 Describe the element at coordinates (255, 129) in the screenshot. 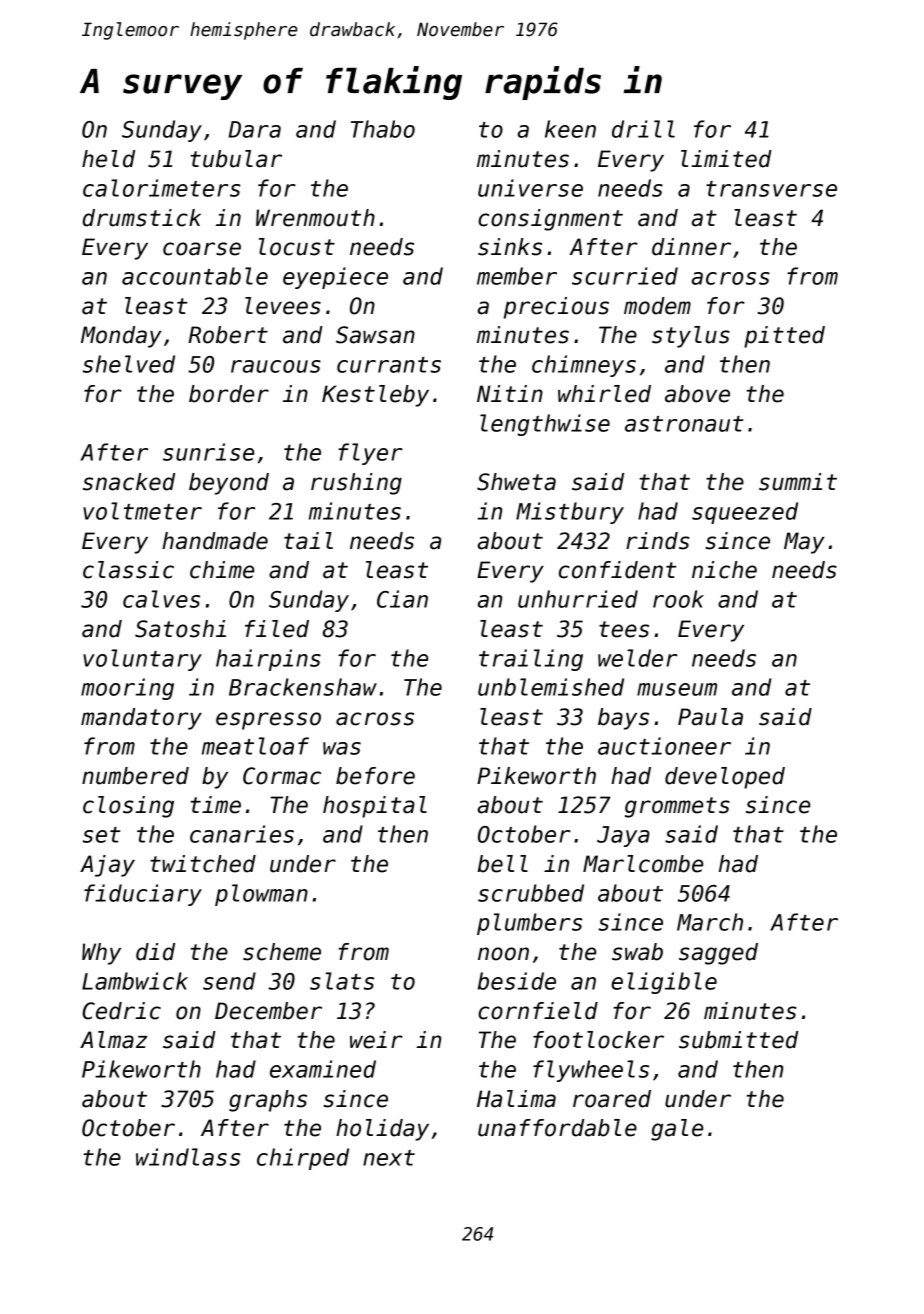

I see `Dara` at that location.
